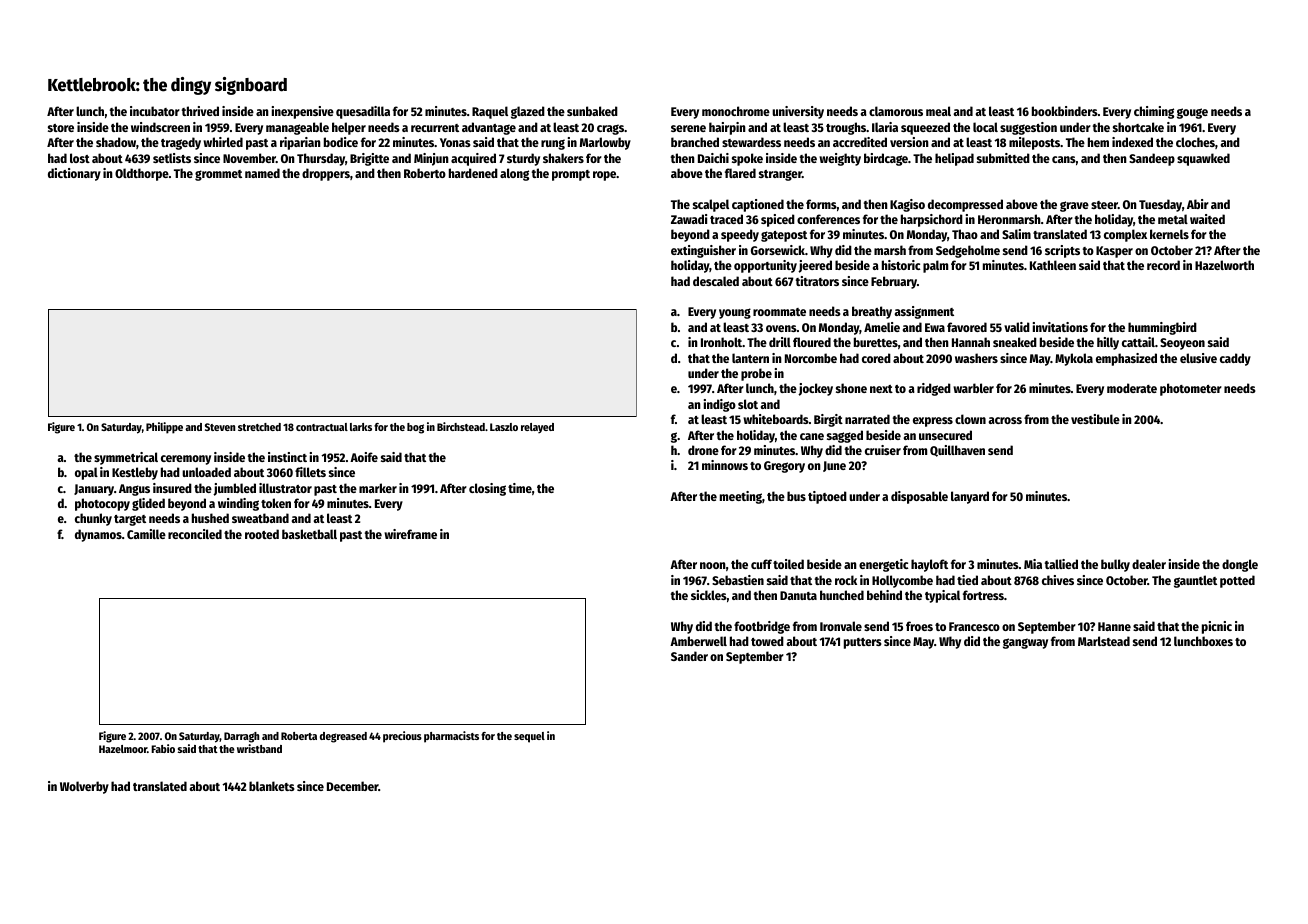 The image size is (1308, 924). What do you see at coordinates (720, 405) in the document?
I see `indigo` at bounding box center [720, 405].
